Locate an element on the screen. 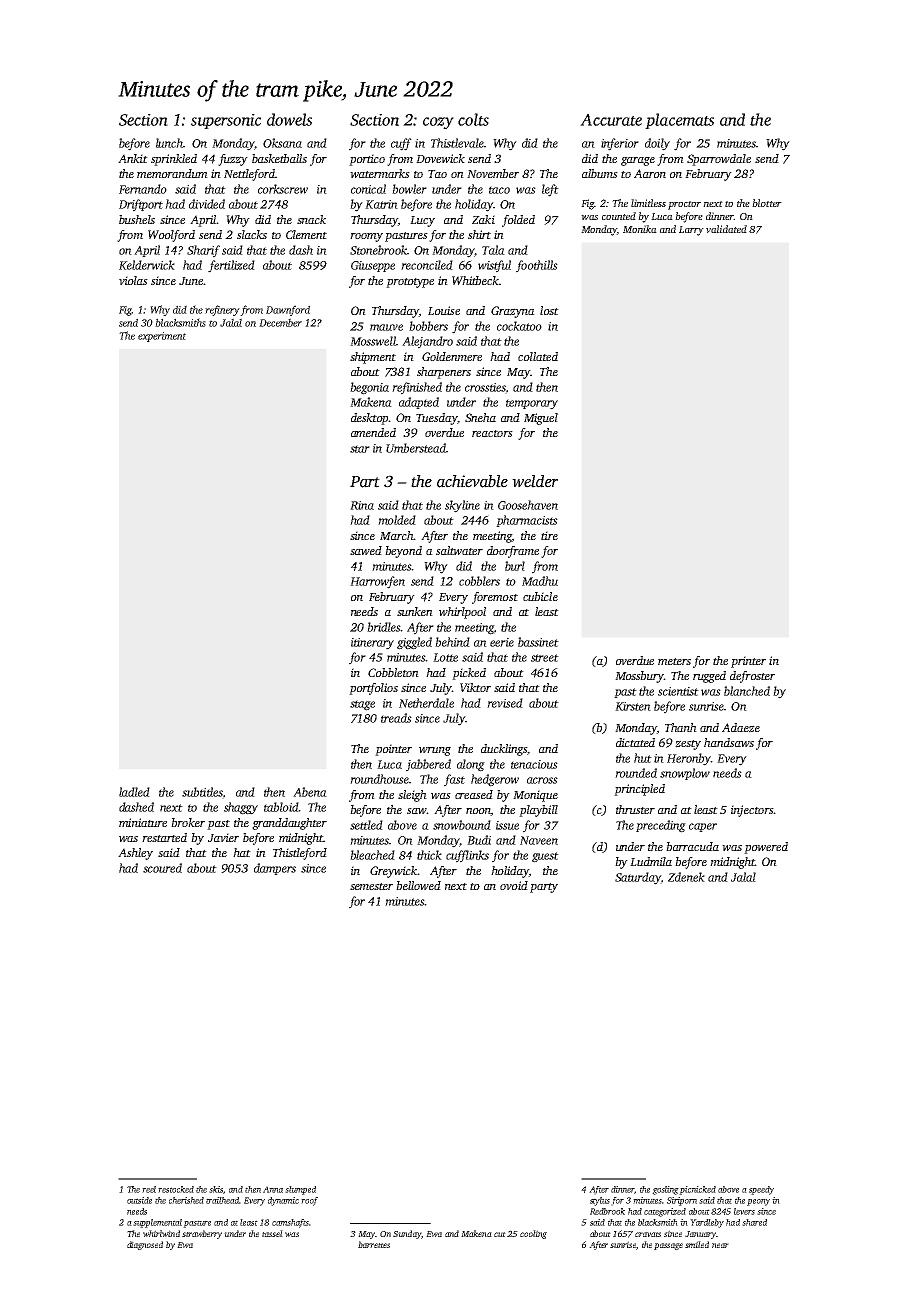  lunch is located at coordinates (169, 143).
